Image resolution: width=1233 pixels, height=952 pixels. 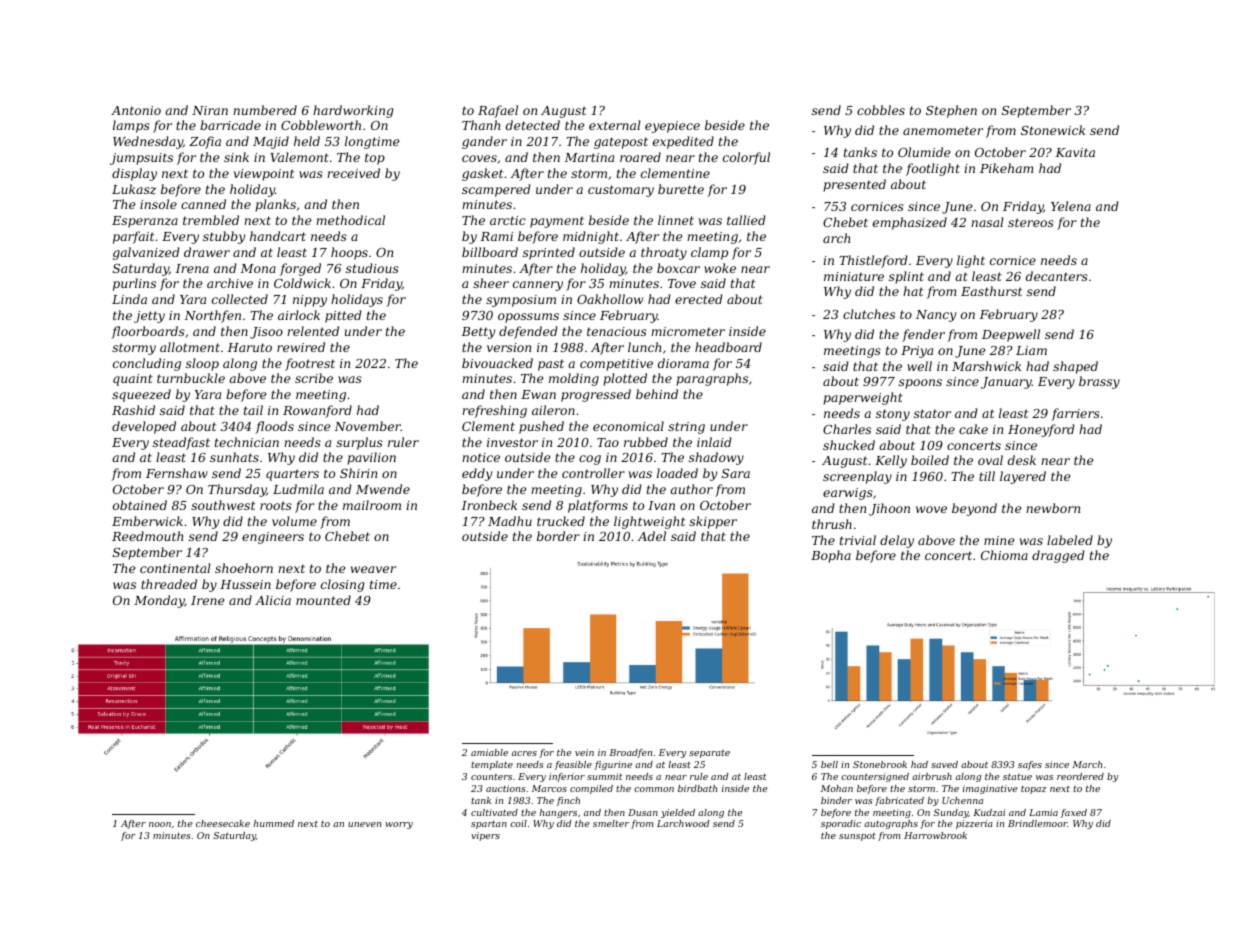 I want to click on amiable, so click(x=489, y=752).
